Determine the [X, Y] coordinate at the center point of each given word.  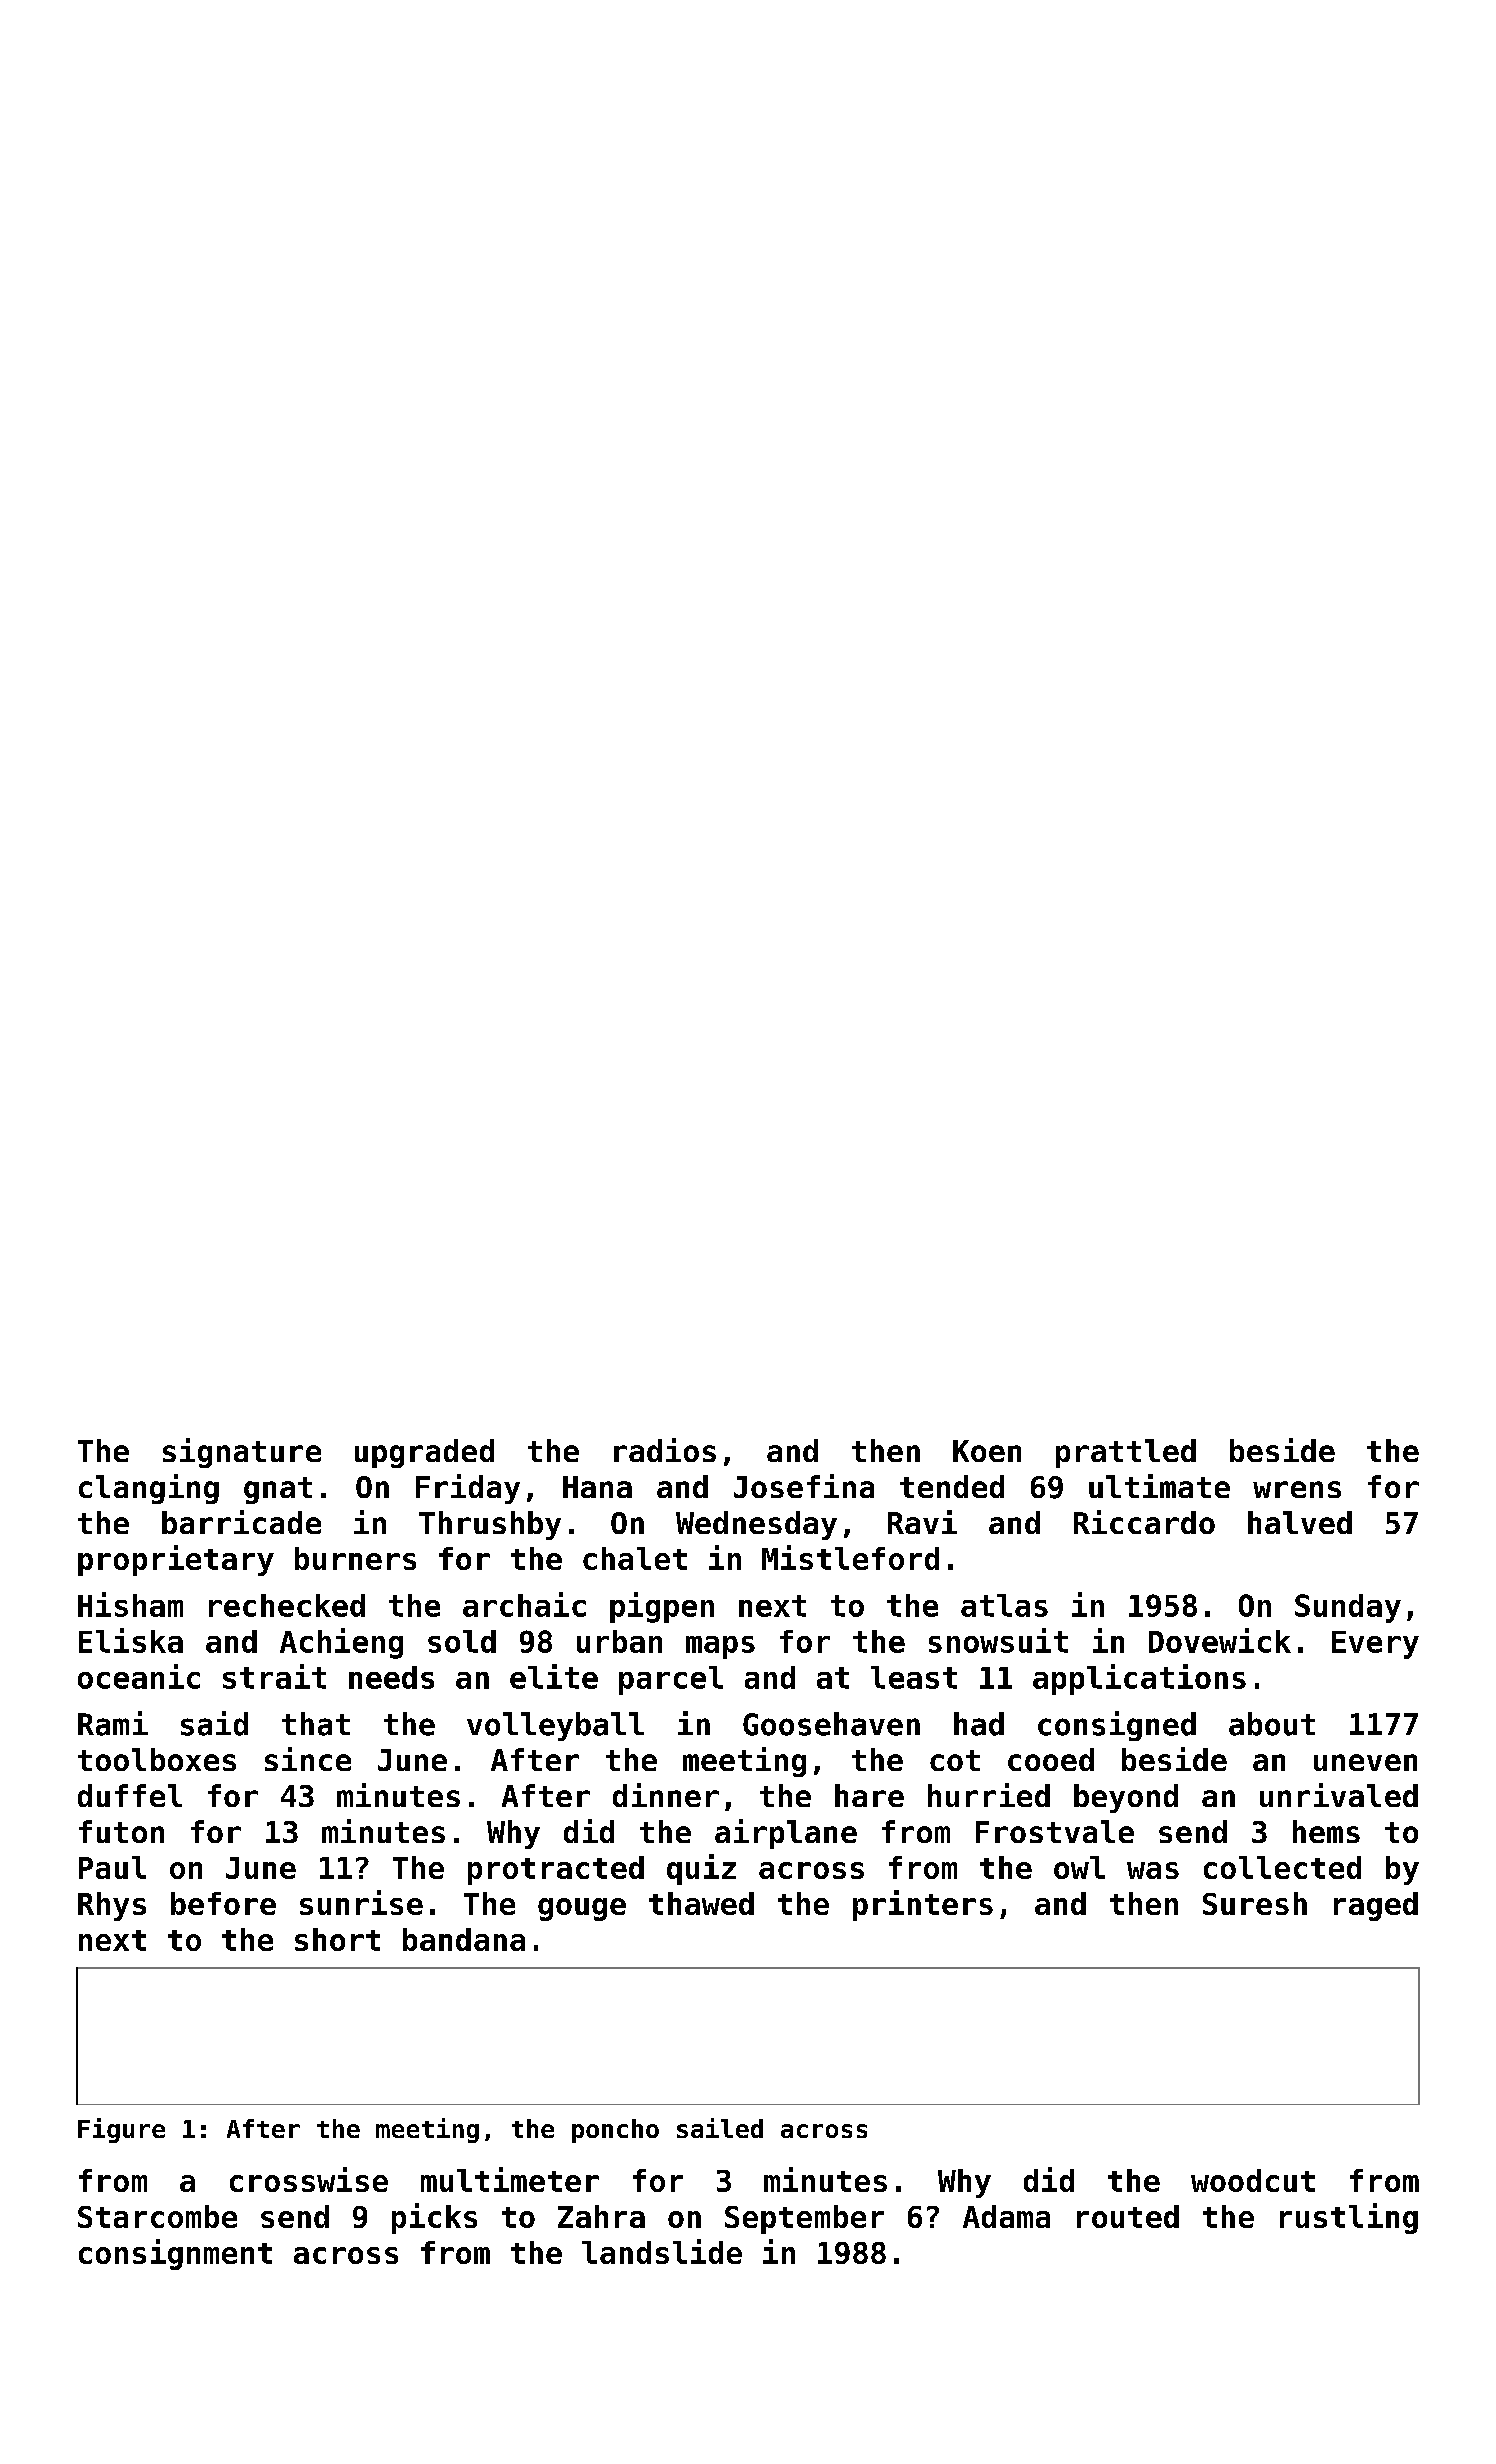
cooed [1051, 1759]
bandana [464, 1939]
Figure [121, 2130]
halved [1300, 1522]
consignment [175, 2254]
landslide [662, 2251]
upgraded [424, 1453]
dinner [666, 1795]
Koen [987, 1451]
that [316, 1724]
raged [1376, 1906]
